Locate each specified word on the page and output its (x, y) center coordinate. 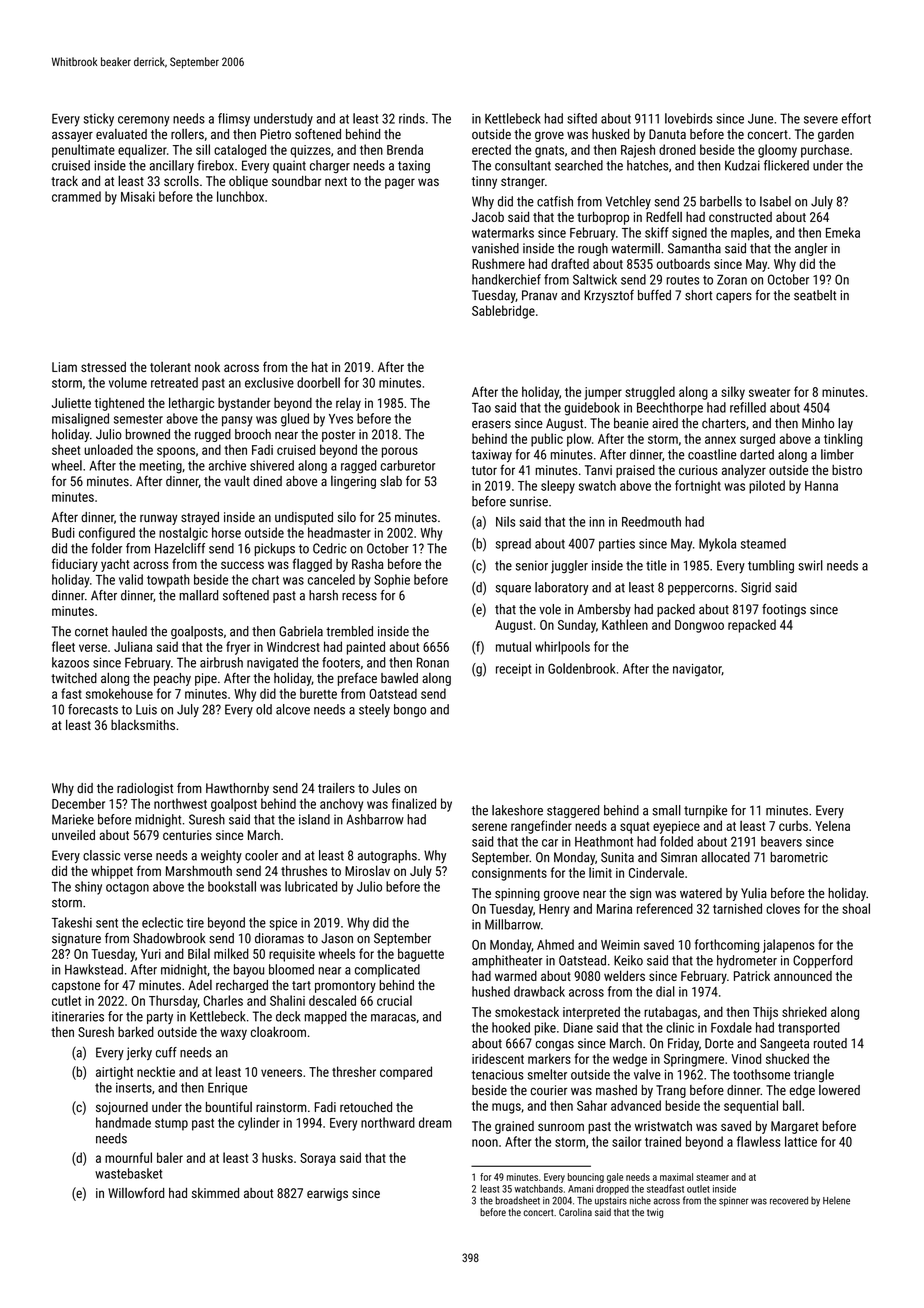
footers (341, 662)
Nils (505, 521)
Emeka (843, 232)
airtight (114, 1073)
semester (138, 419)
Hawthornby (237, 789)
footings (784, 610)
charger (330, 166)
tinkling (843, 440)
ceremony (144, 121)
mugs (506, 1108)
